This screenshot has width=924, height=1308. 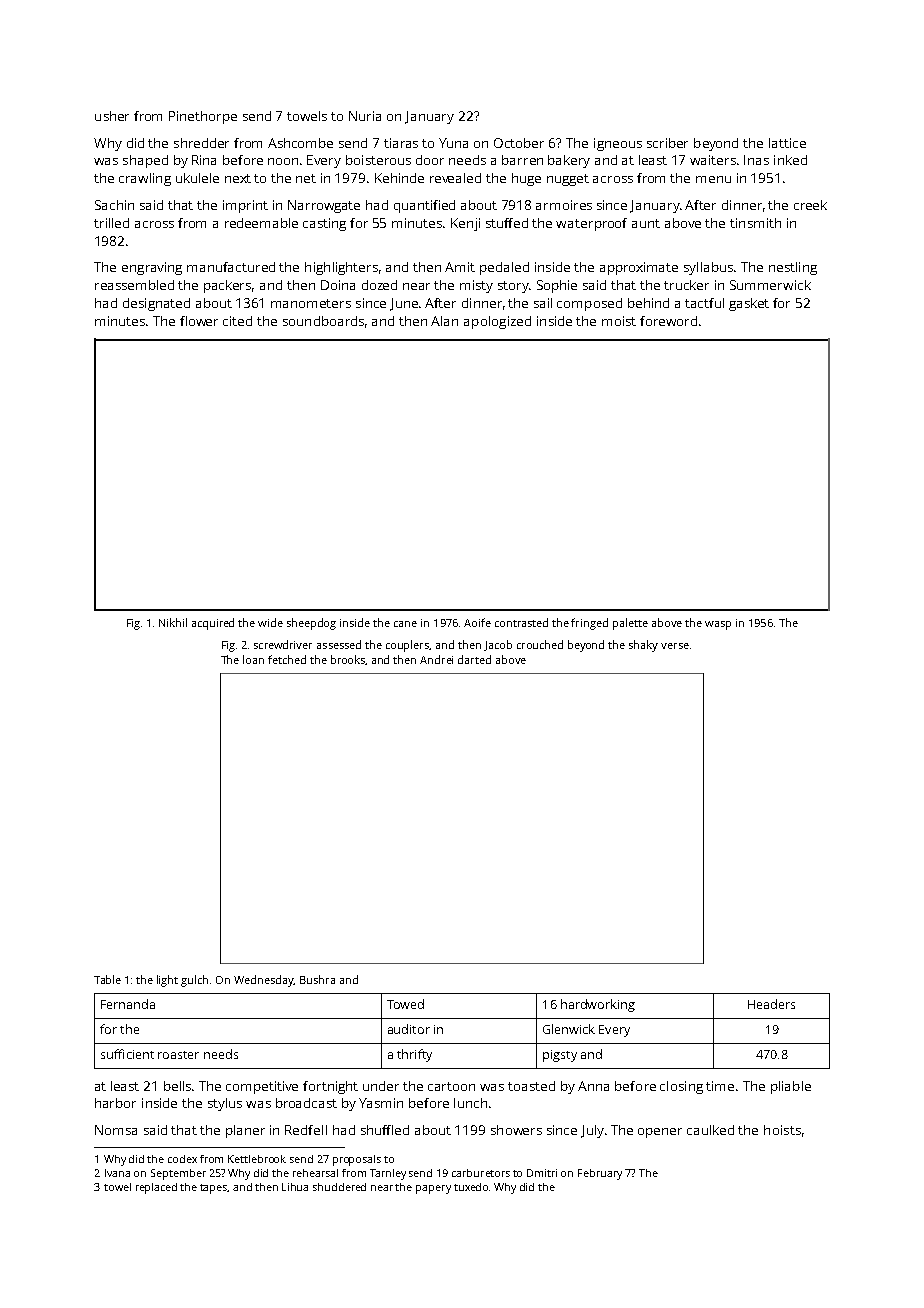 I want to click on darted, so click(x=474, y=659).
